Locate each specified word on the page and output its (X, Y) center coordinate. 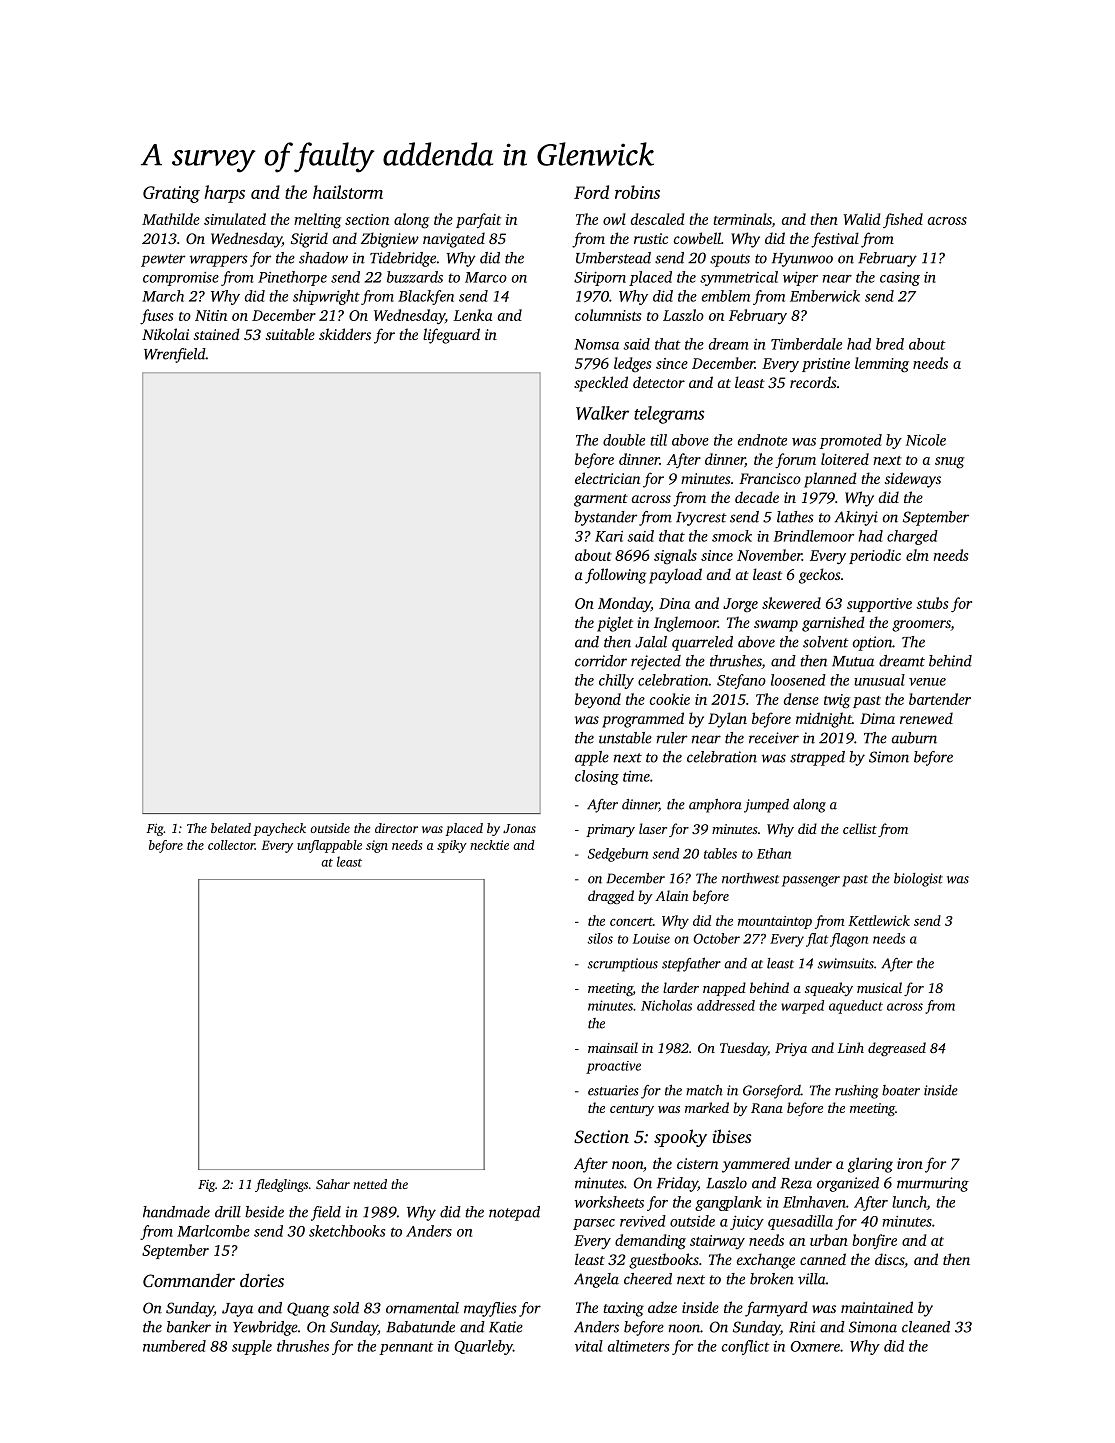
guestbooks (664, 1261)
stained (217, 334)
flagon (849, 940)
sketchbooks (347, 1231)
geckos (820, 576)
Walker (602, 413)
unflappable (329, 846)
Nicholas (666, 1005)
